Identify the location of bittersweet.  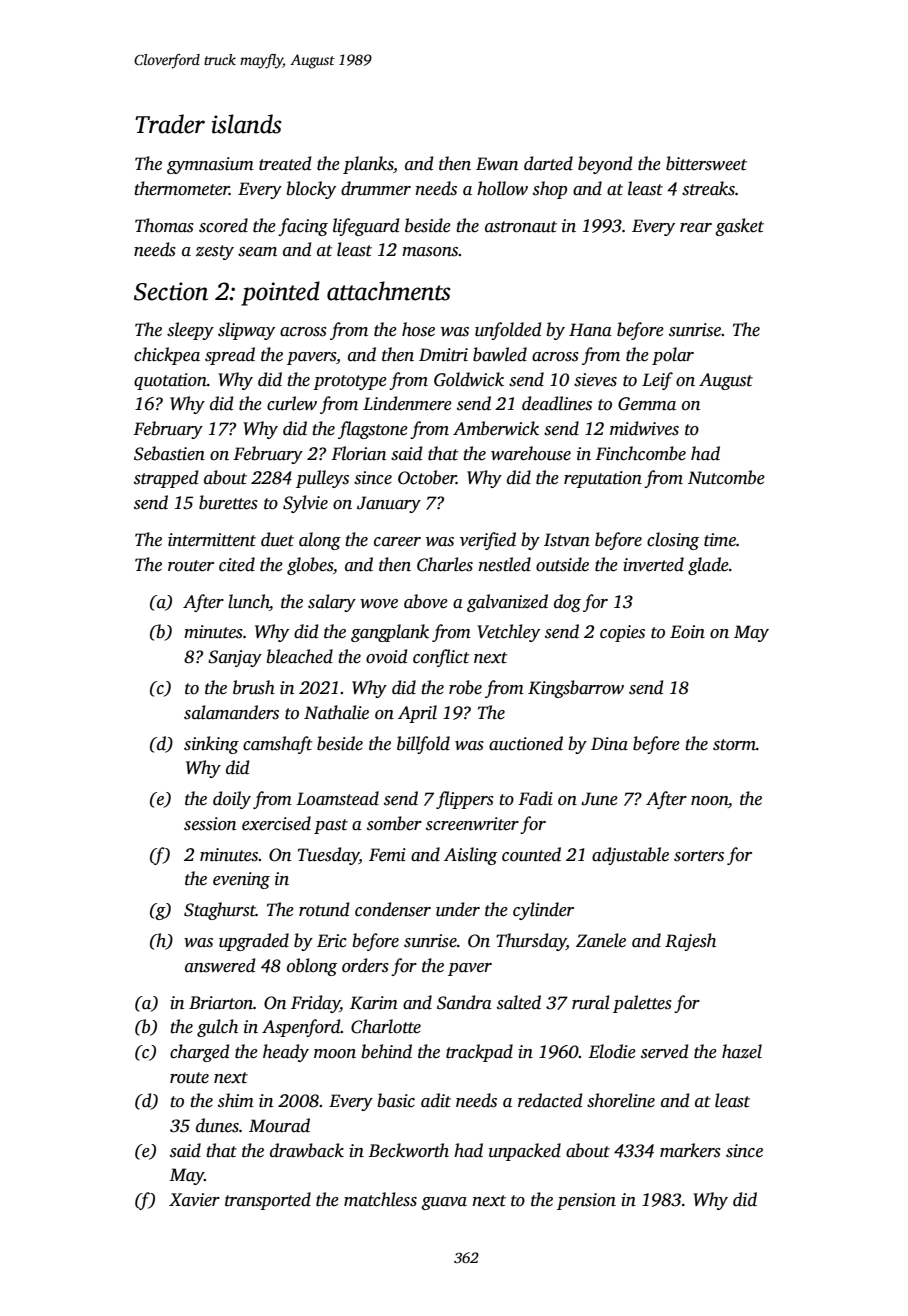
(706, 163).
